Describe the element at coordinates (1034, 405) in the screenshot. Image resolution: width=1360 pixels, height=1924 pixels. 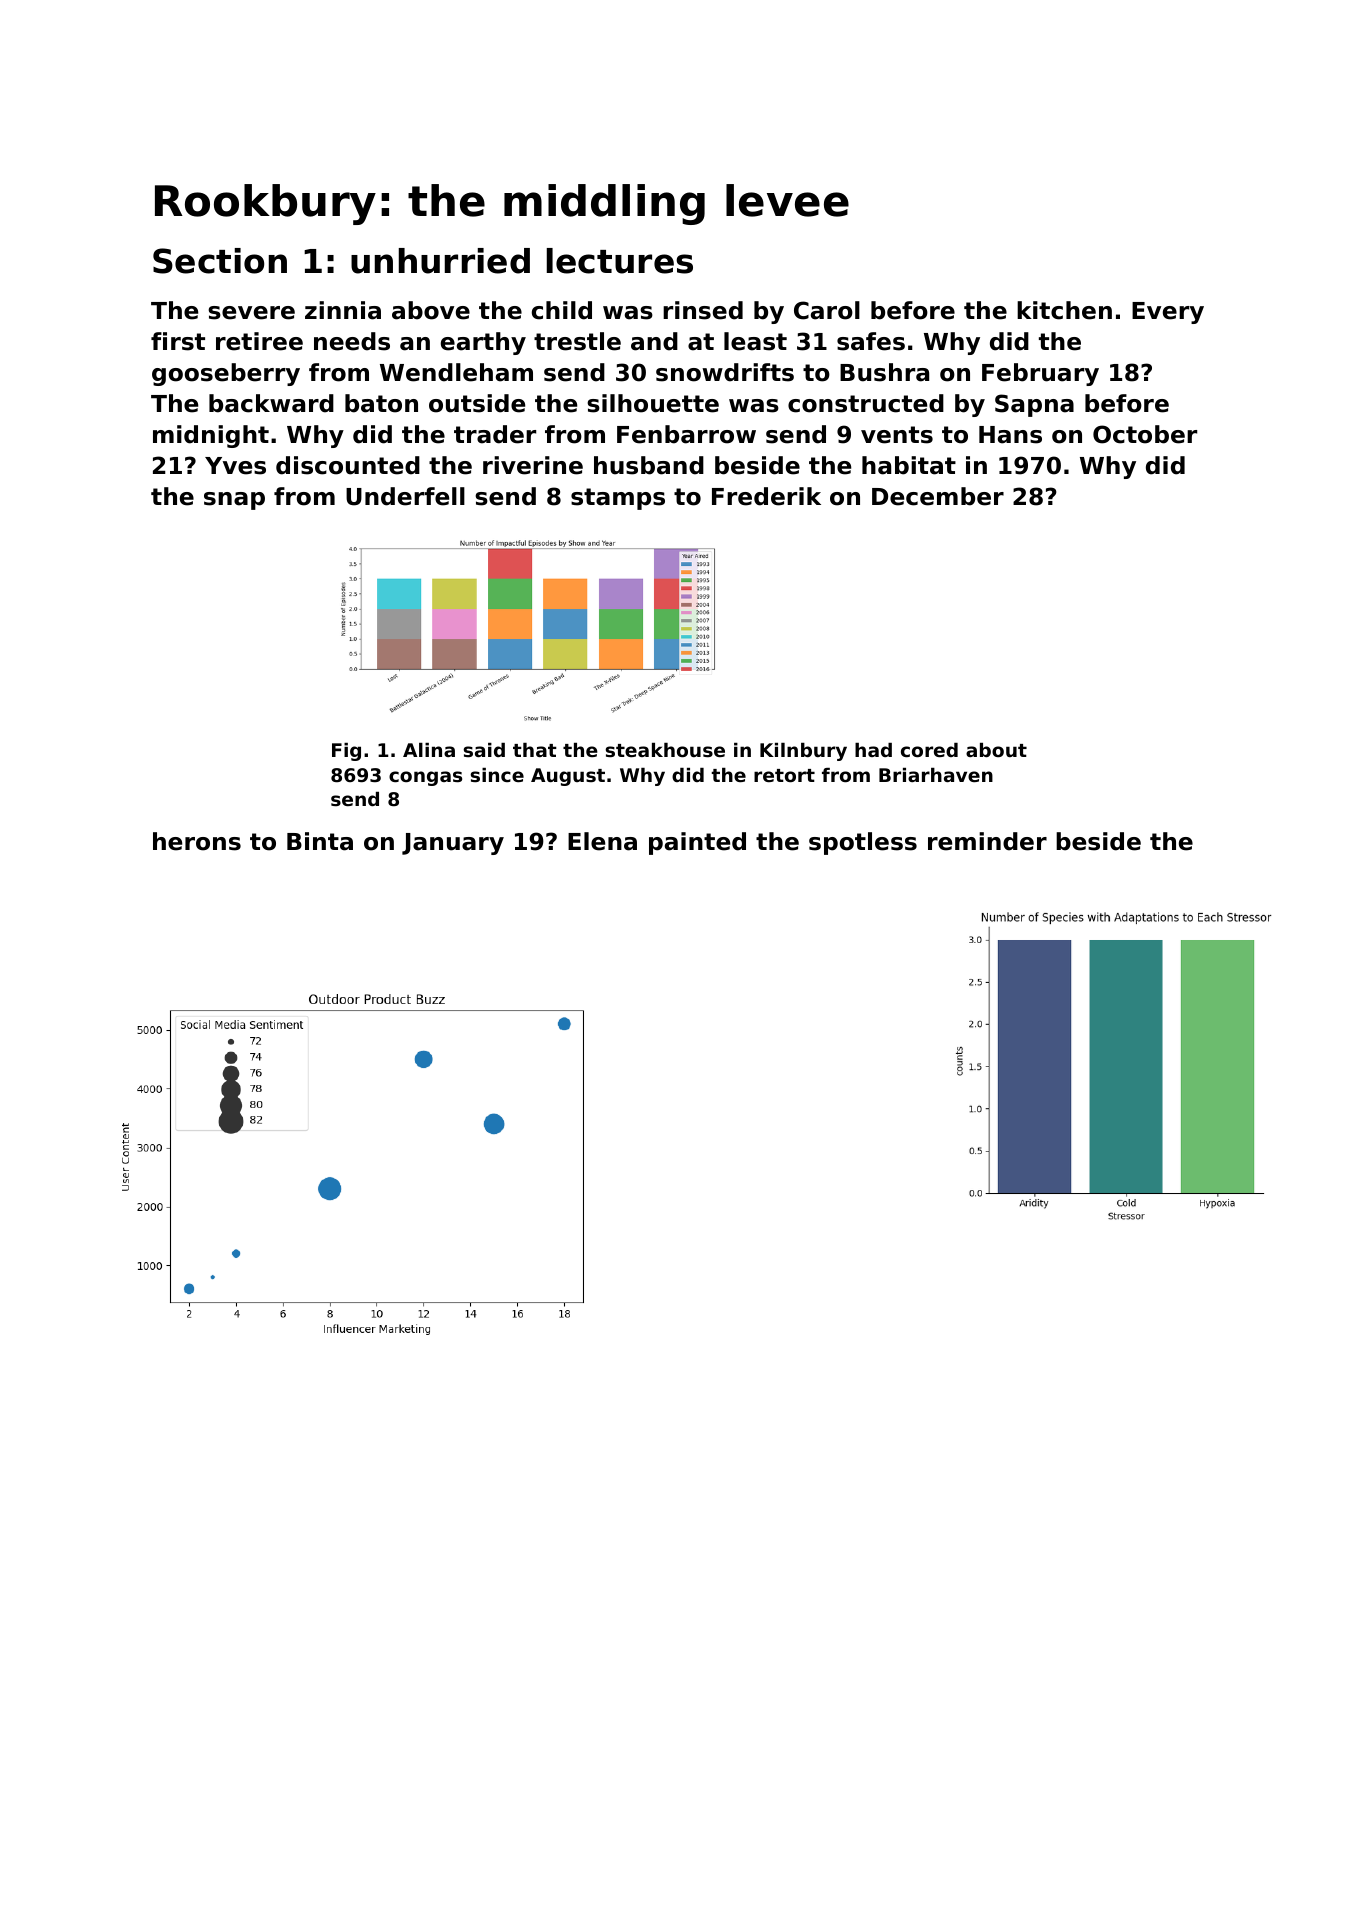
I see `Sapna` at that location.
